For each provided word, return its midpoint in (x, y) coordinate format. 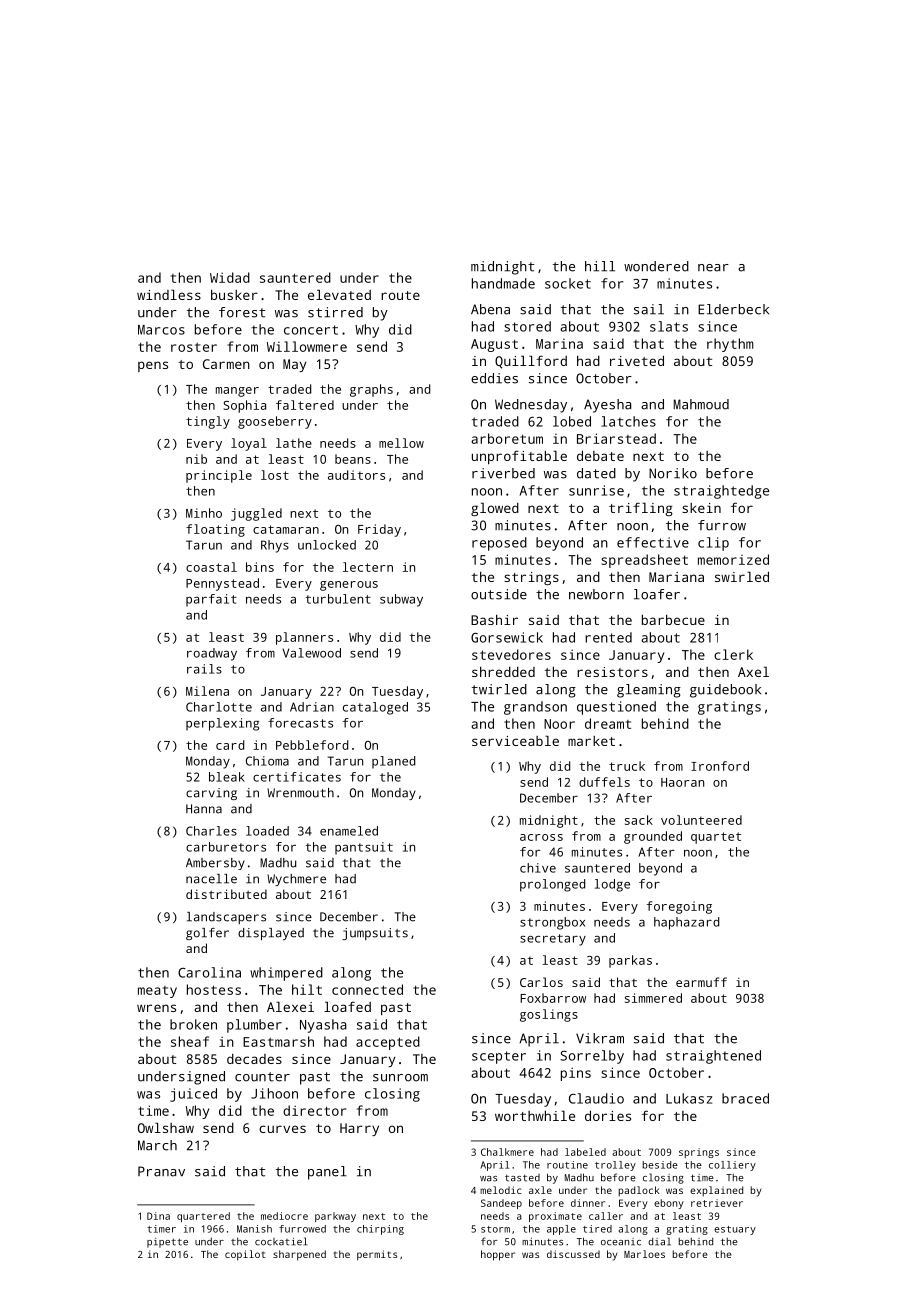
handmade (503, 283)
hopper (498, 1255)
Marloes (644, 1254)
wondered (656, 266)
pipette (167, 1243)
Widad (230, 277)
